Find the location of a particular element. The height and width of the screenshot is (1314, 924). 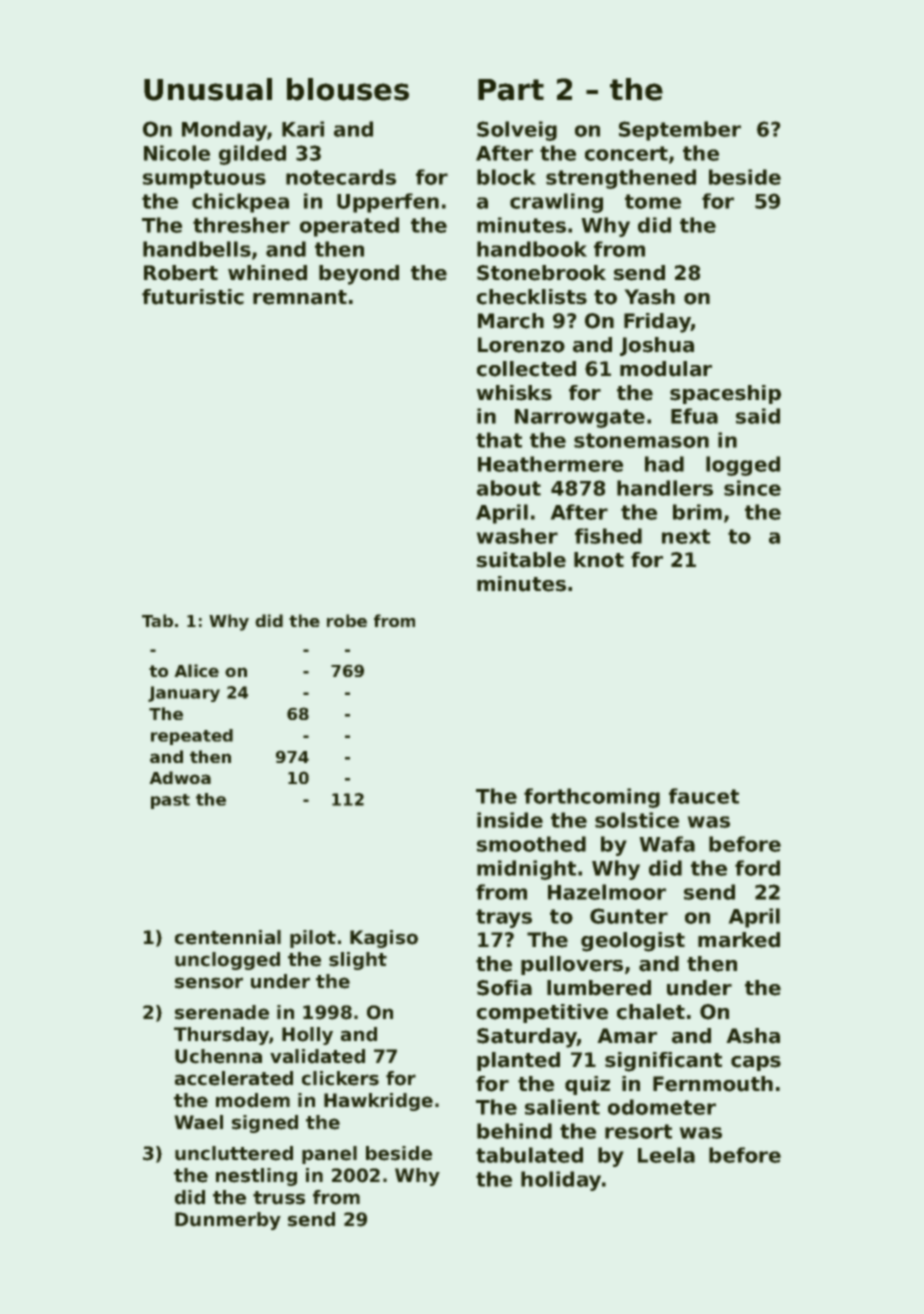

suitable is located at coordinates (521, 560).
